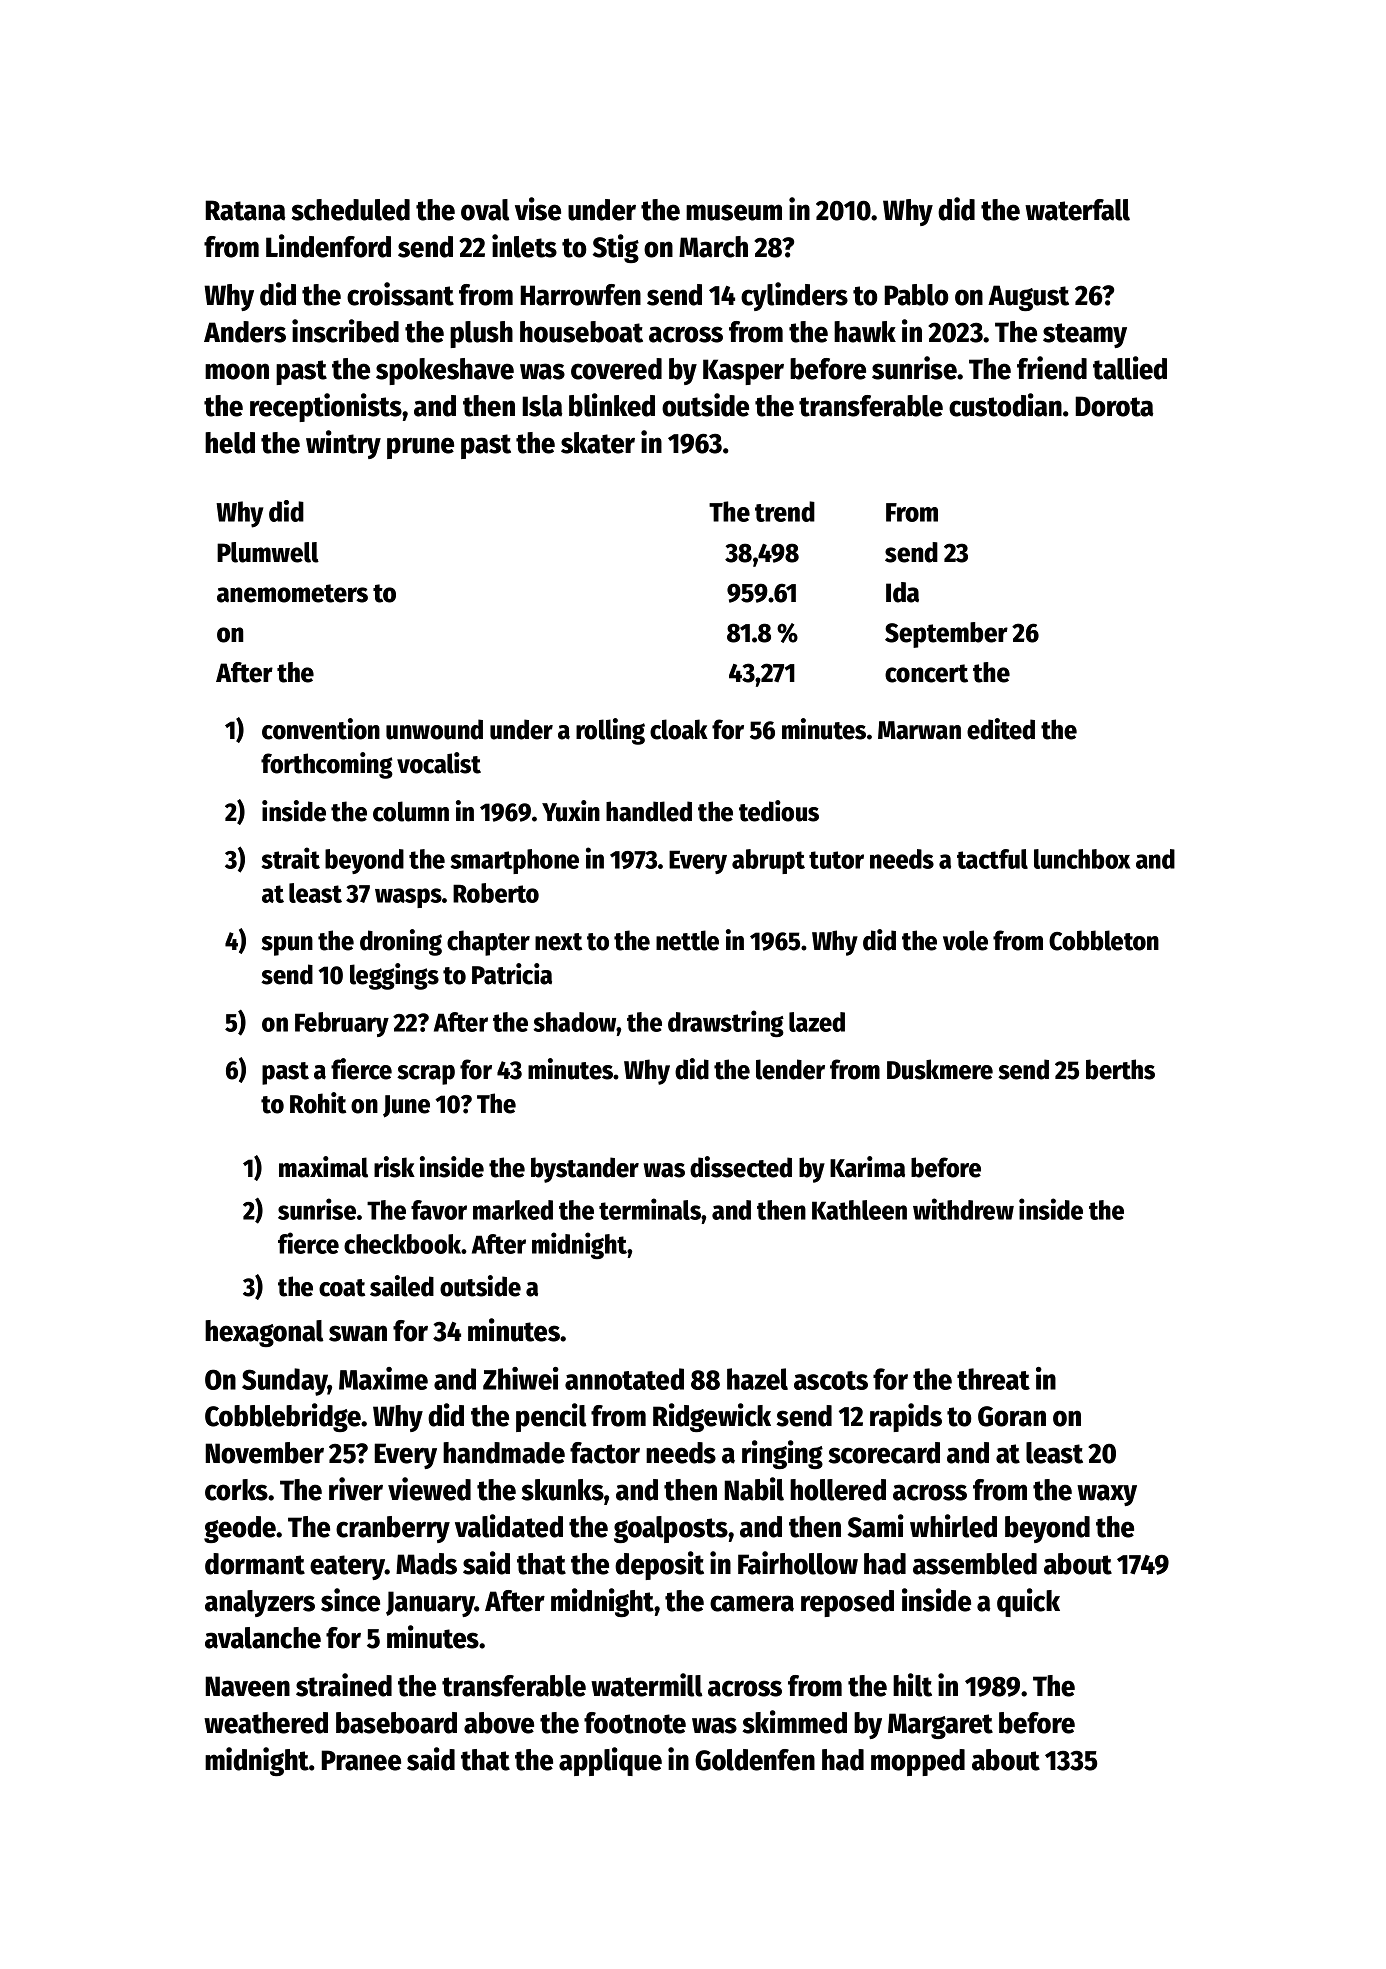 The width and height of the screenshot is (1386, 1969). Describe the element at coordinates (734, 212) in the screenshot. I see `museum` at that location.
